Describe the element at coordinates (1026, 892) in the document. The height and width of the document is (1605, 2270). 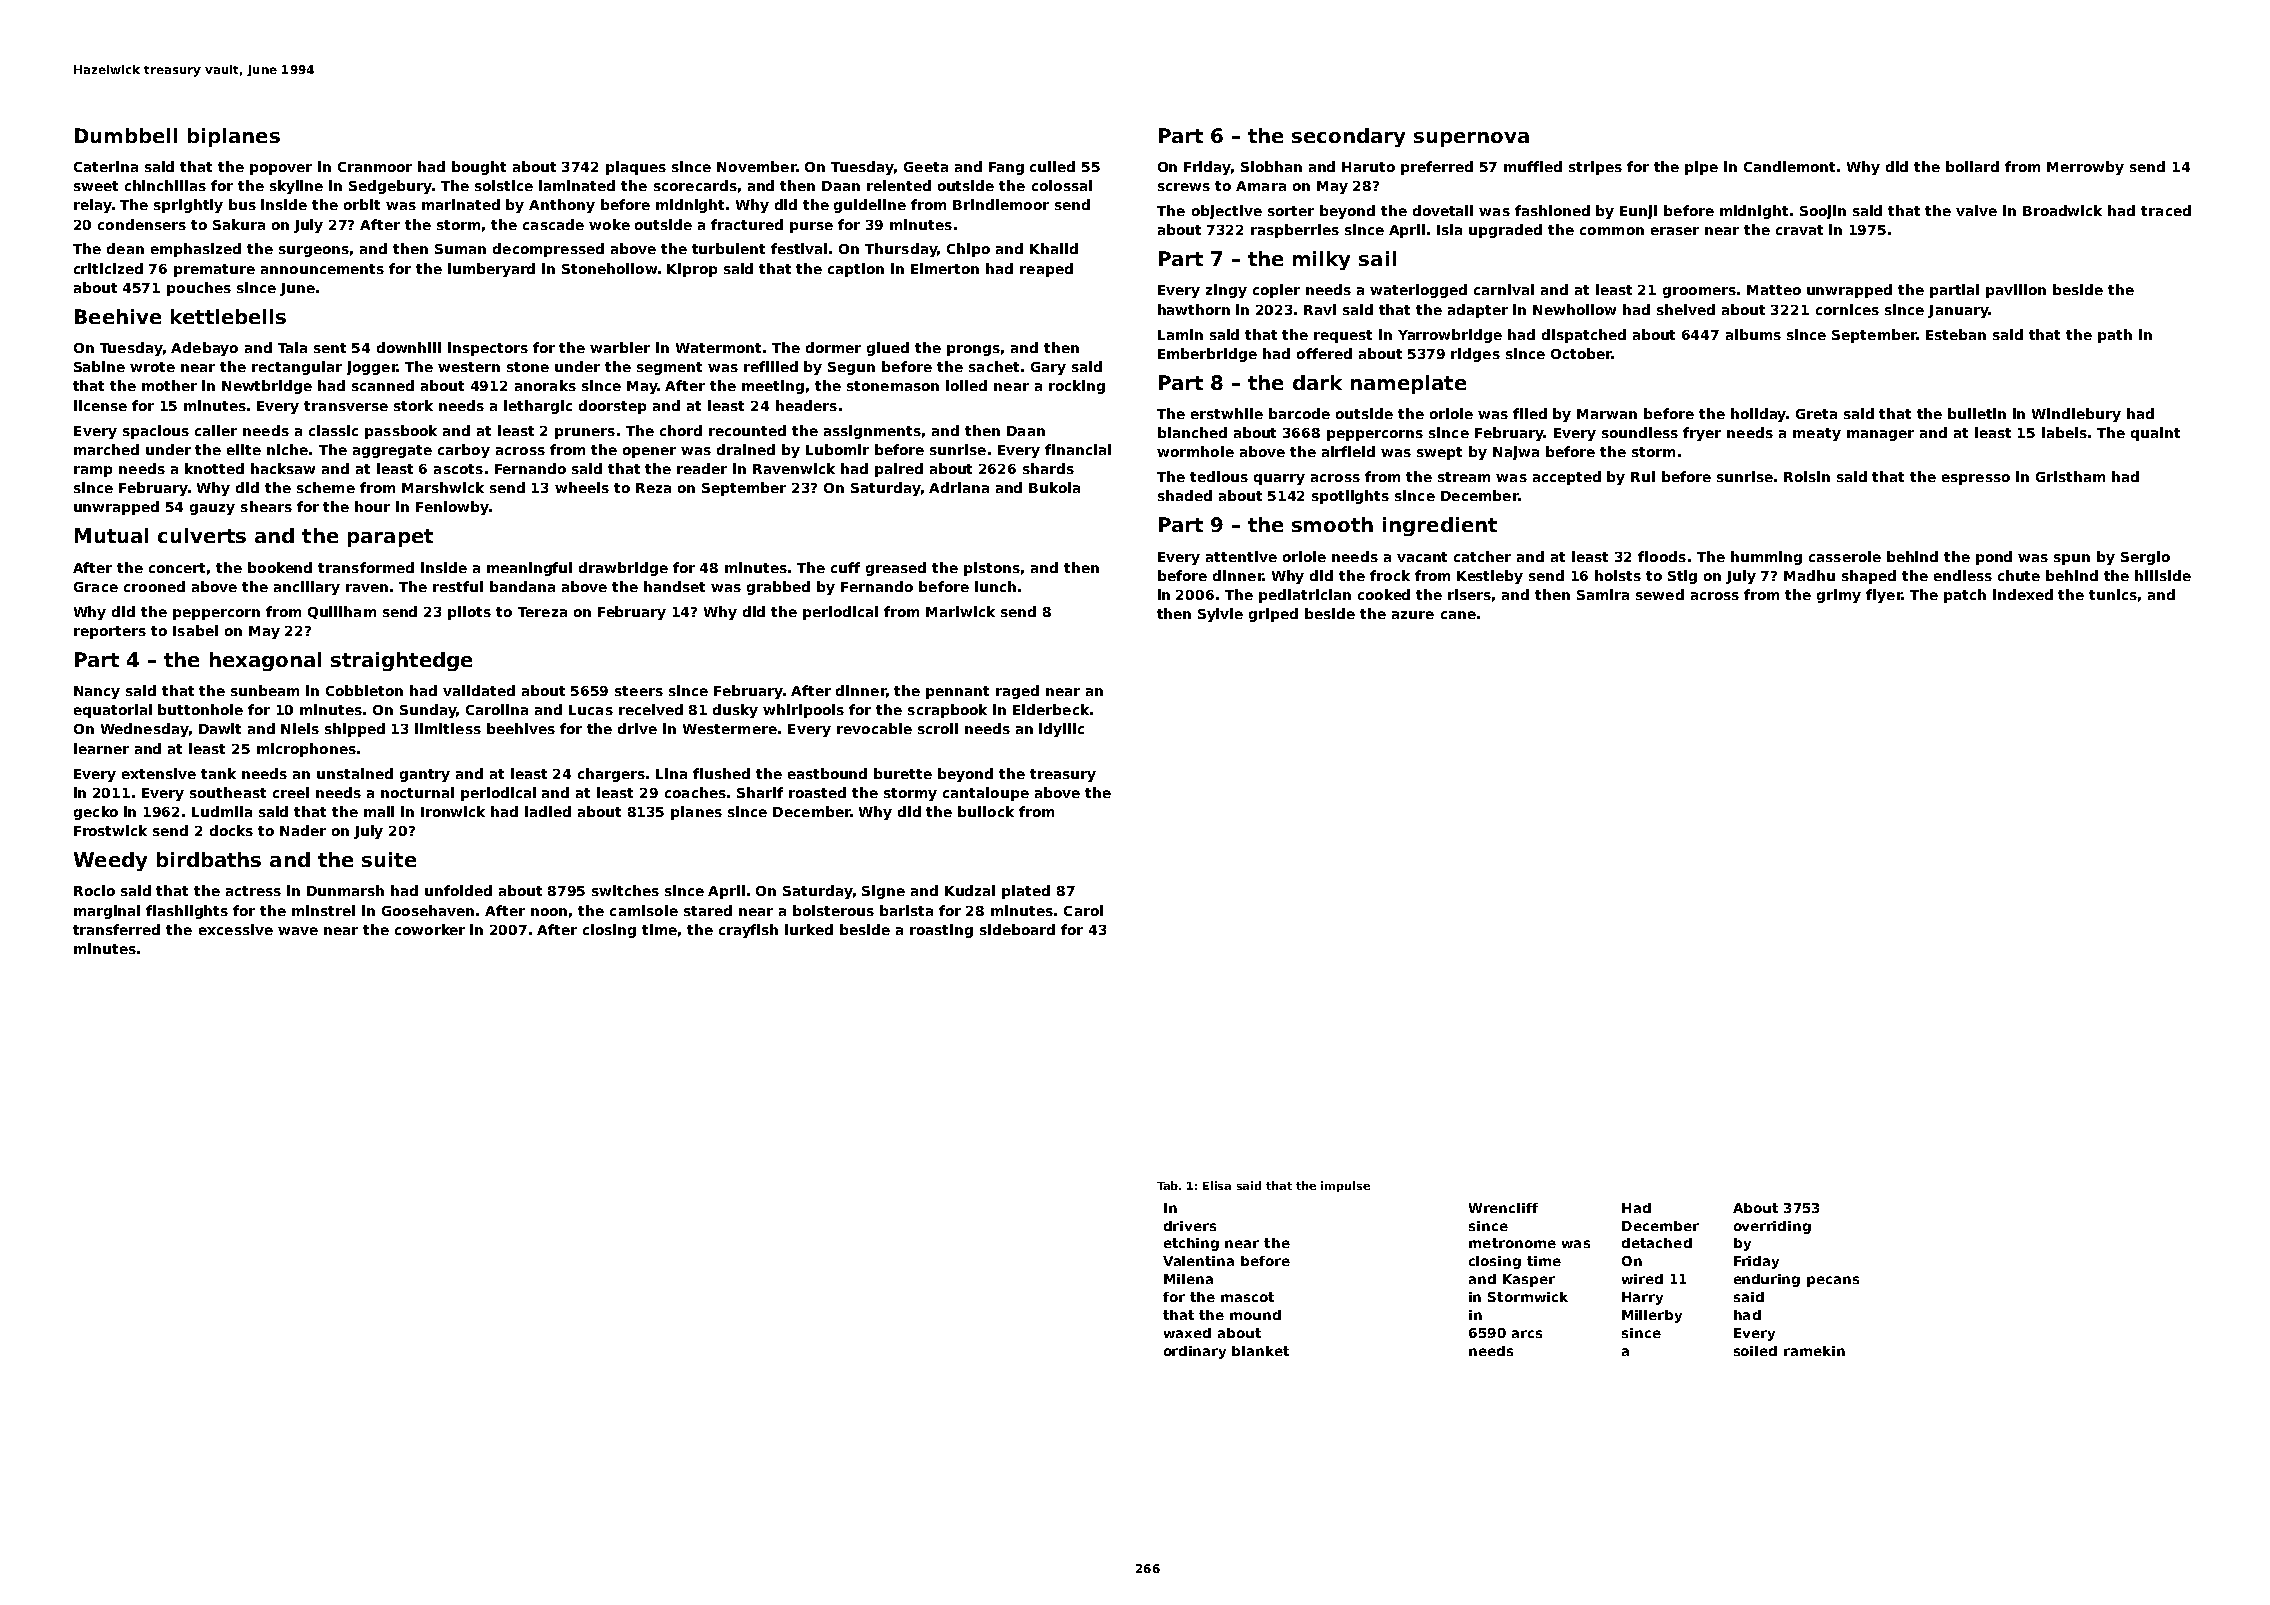
I see `plated` at that location.
